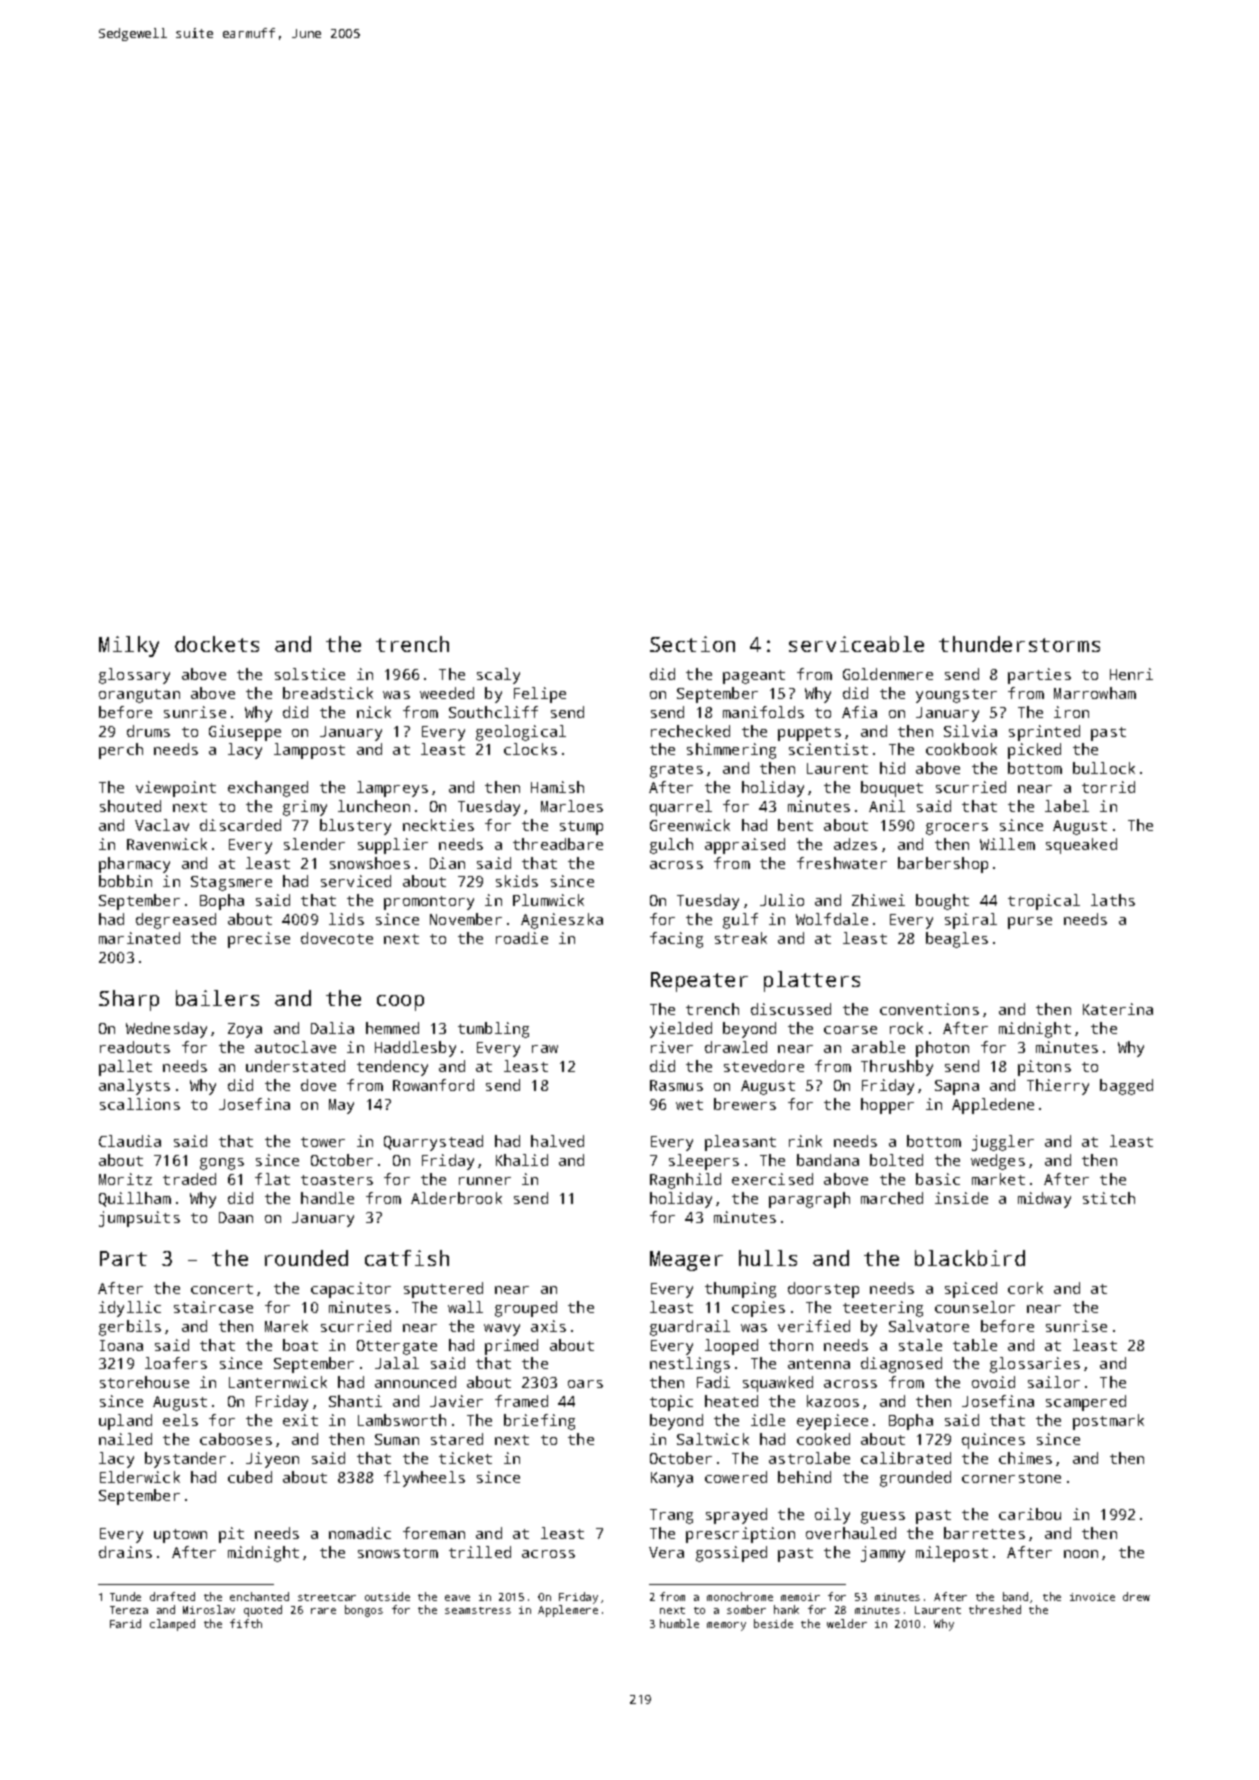  I want to click on iron, so click(1071, 712).
